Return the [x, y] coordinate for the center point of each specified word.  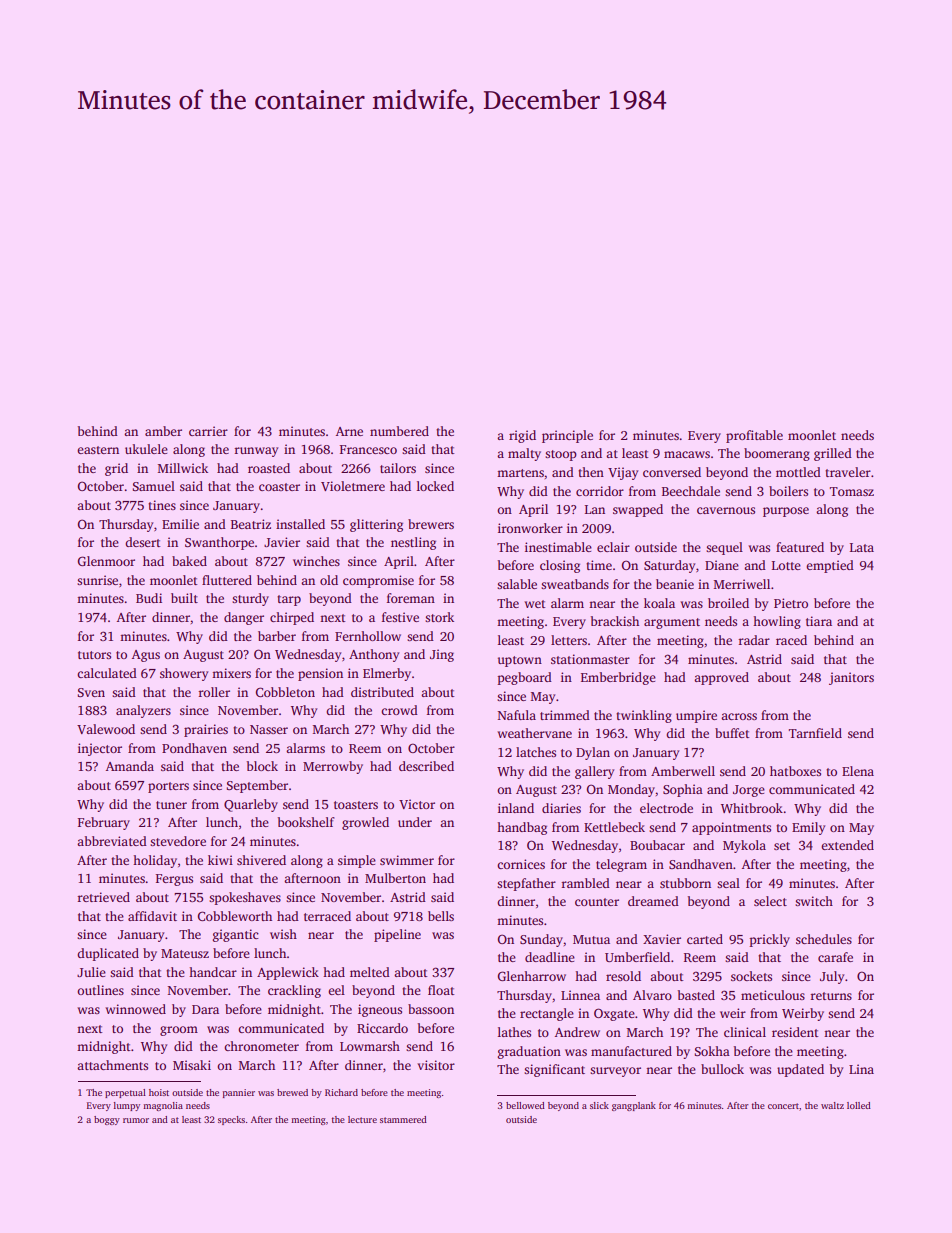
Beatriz [251, 524]
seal [728, 883]
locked [435, 486]
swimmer [407, 860]
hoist [159, 1092]
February [103, 823]
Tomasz [852, 491]
